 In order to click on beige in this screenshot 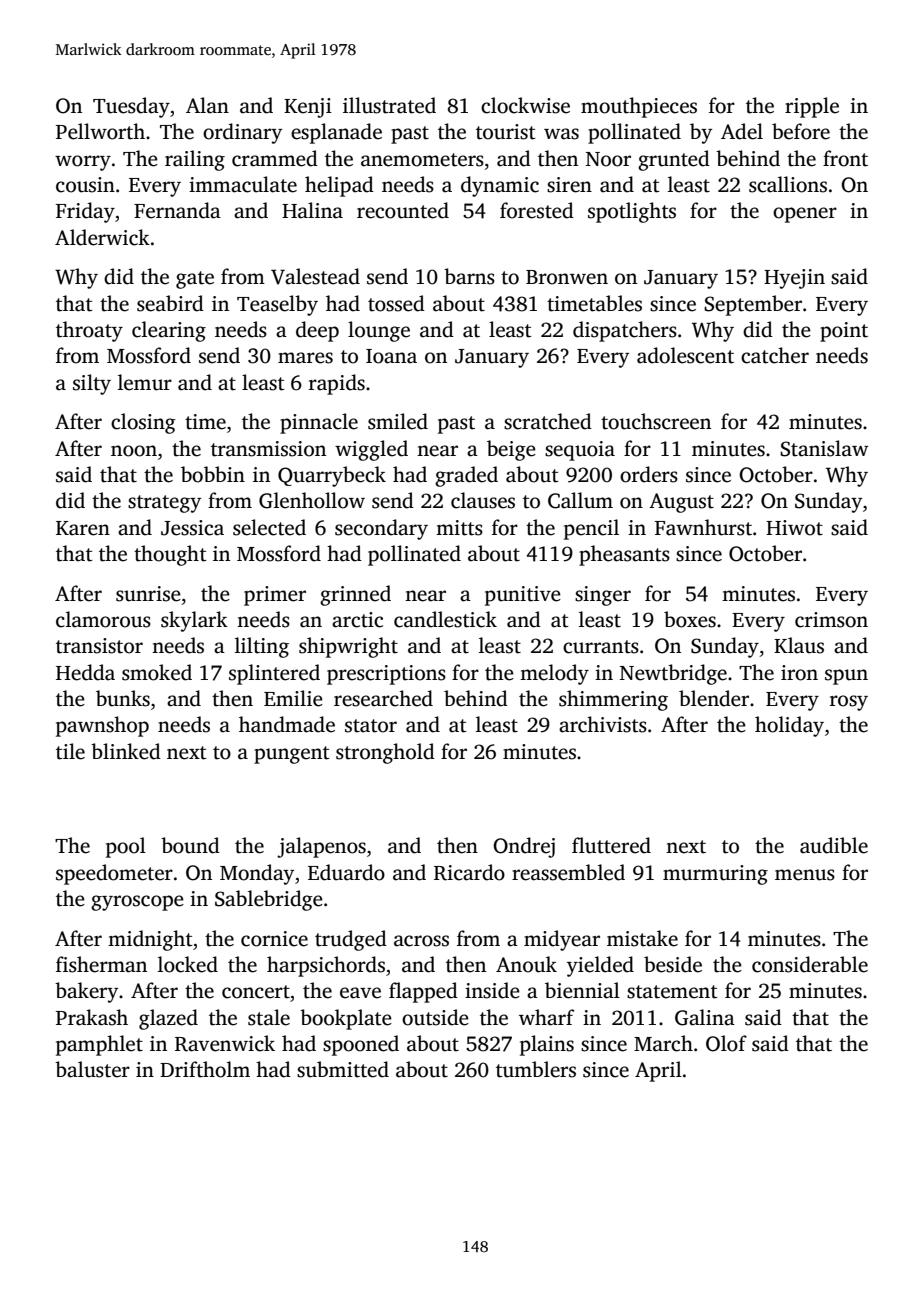, I will do `click(511, 450)`.
